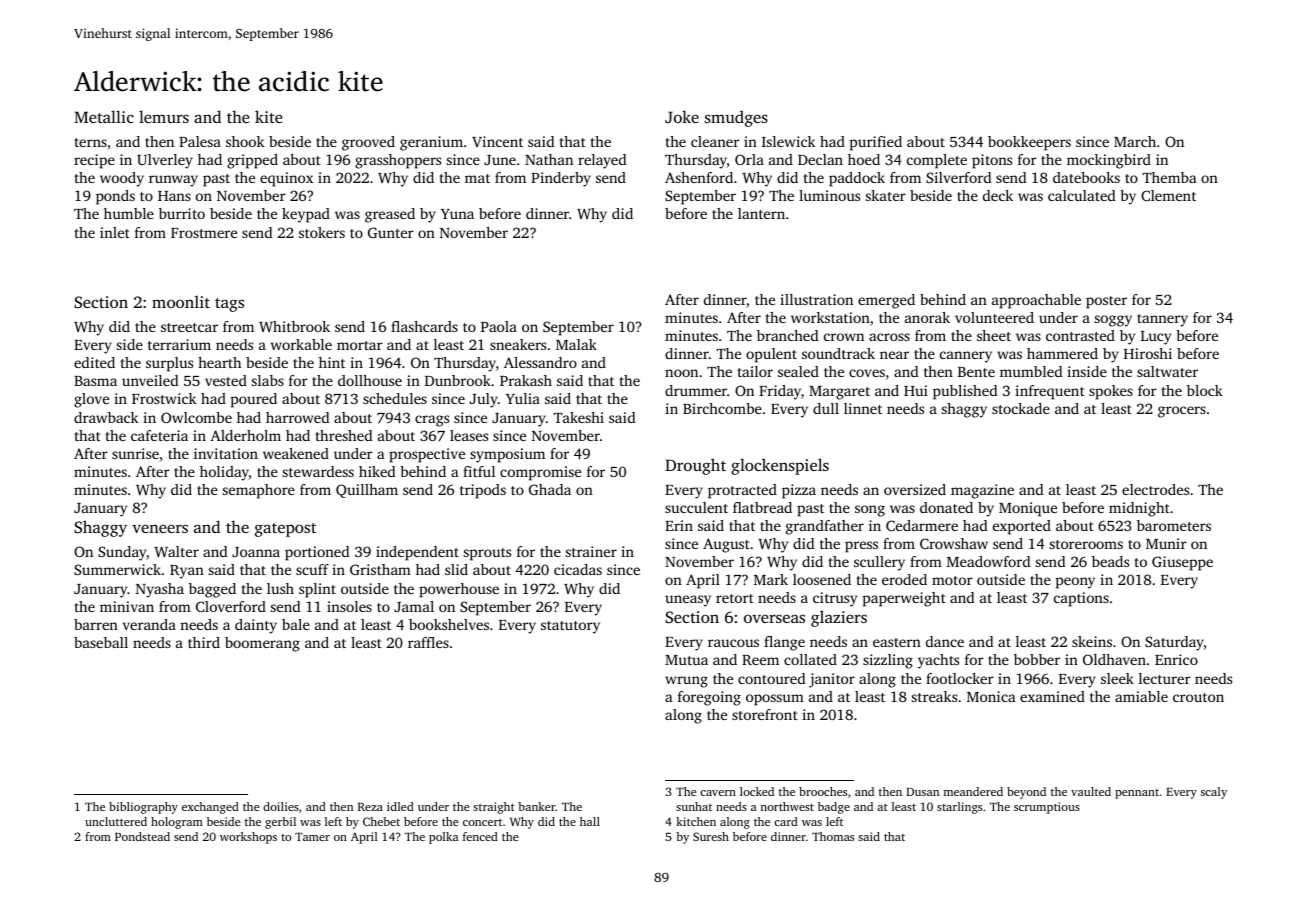 Image resolution: width=1308 pixels, height=924 pixels. Describe the element at coordinates (1155, 489) in the screenshot. I see `electrodes` at that location.
